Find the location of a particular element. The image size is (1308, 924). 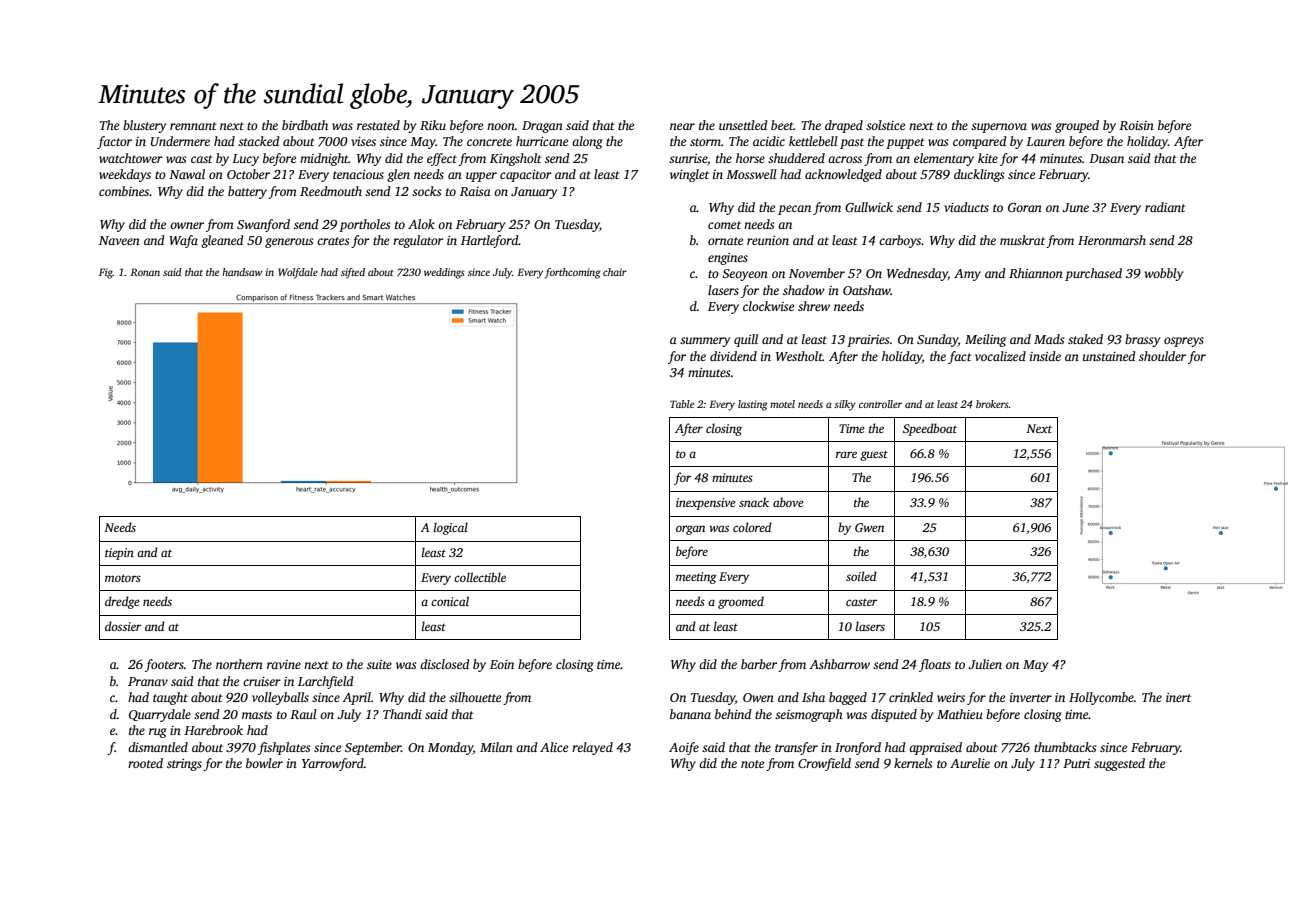

brokers is located at coordinates (992, 404).
